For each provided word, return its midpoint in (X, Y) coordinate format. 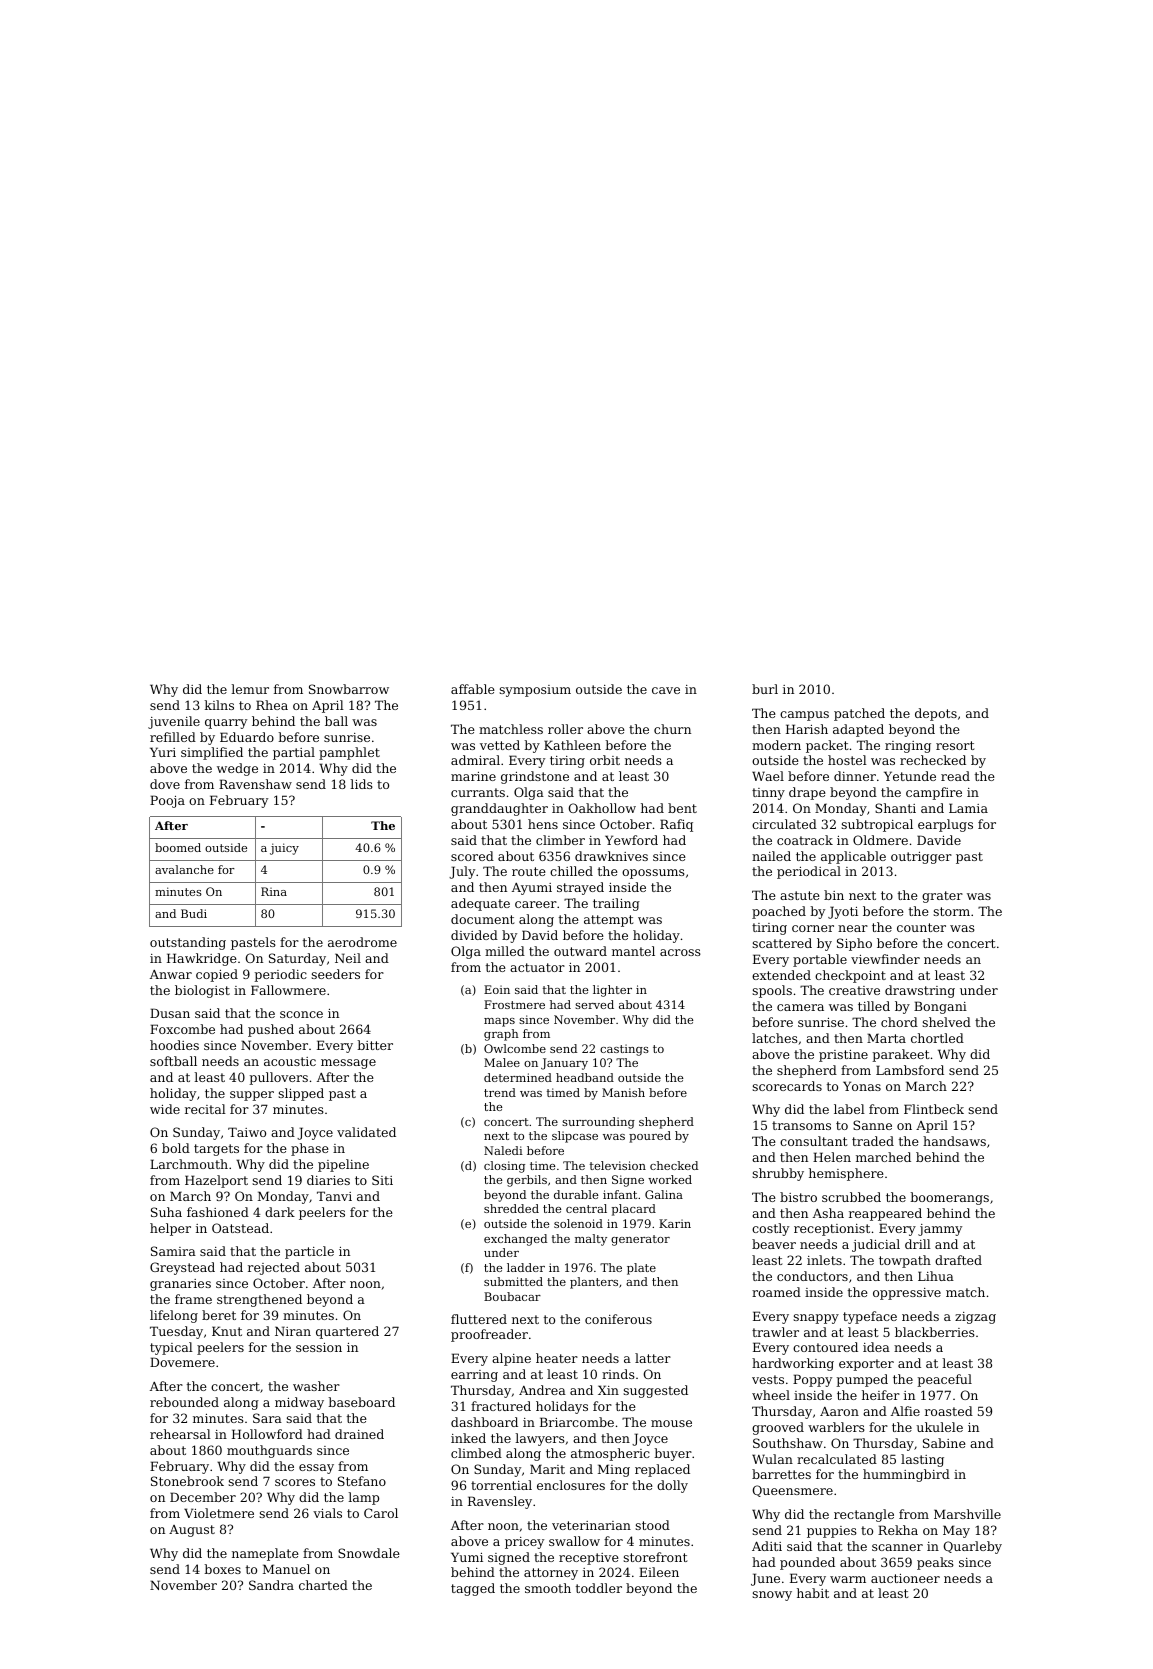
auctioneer (905, 1578)
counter (921, 927)
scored (472, 856)
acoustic (290, 1061)
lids (361, 784)
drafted (958, 1260)
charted (323, 1585)
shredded (511, 1208)
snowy (772, 1596)
